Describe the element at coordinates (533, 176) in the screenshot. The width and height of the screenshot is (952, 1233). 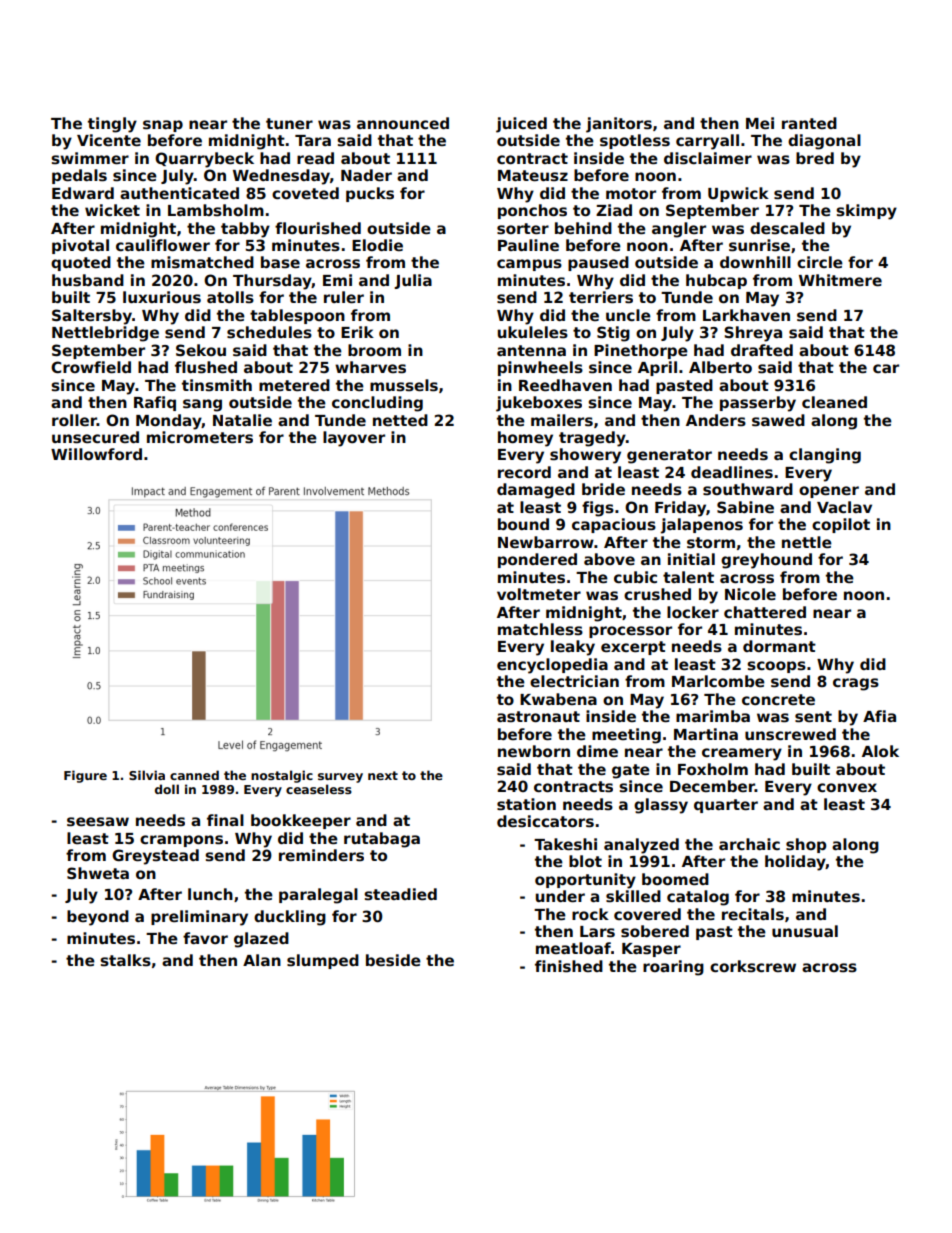
I see `Mateusz` at that location.
